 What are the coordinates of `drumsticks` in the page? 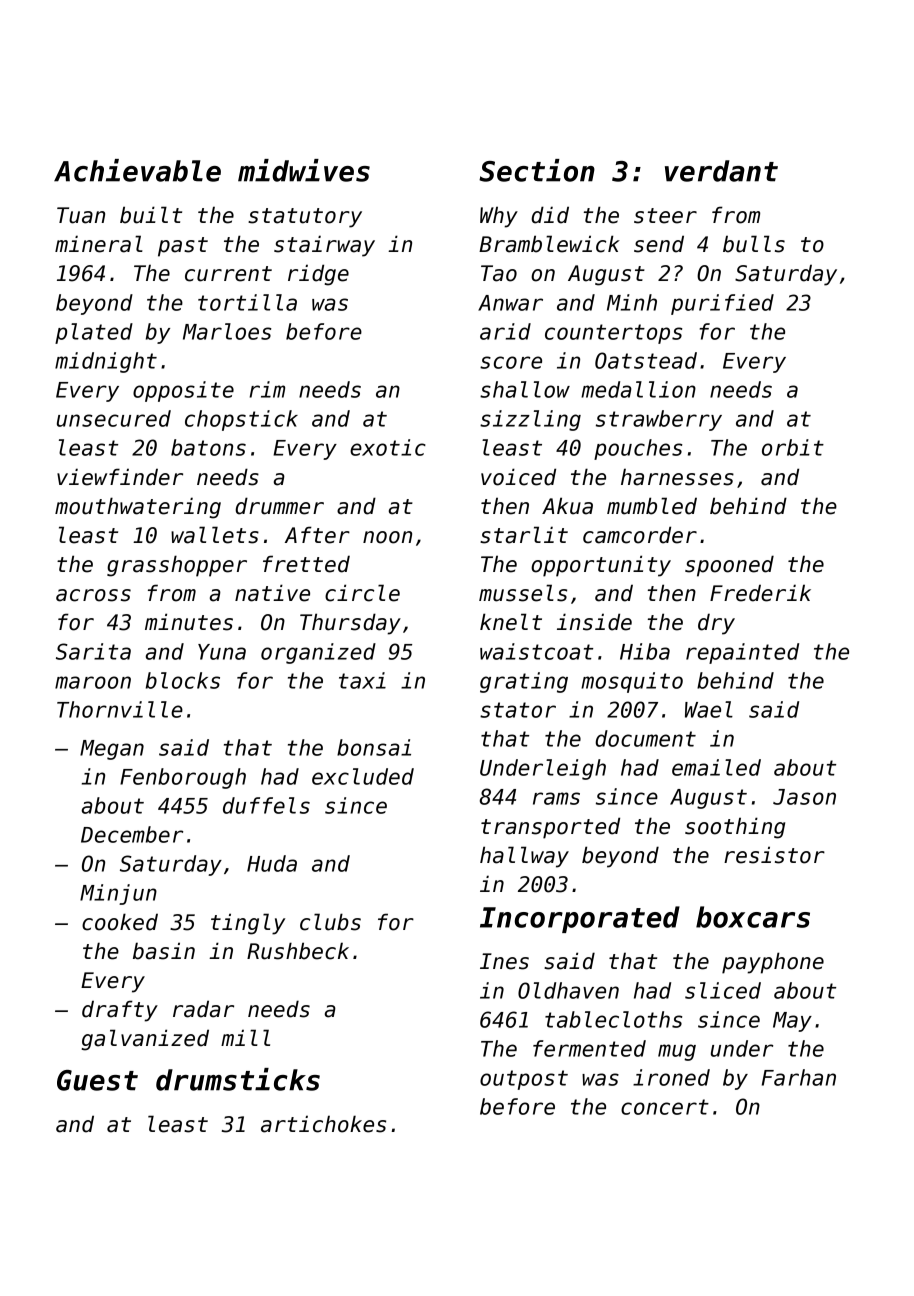 It's located at (238, 1079).
